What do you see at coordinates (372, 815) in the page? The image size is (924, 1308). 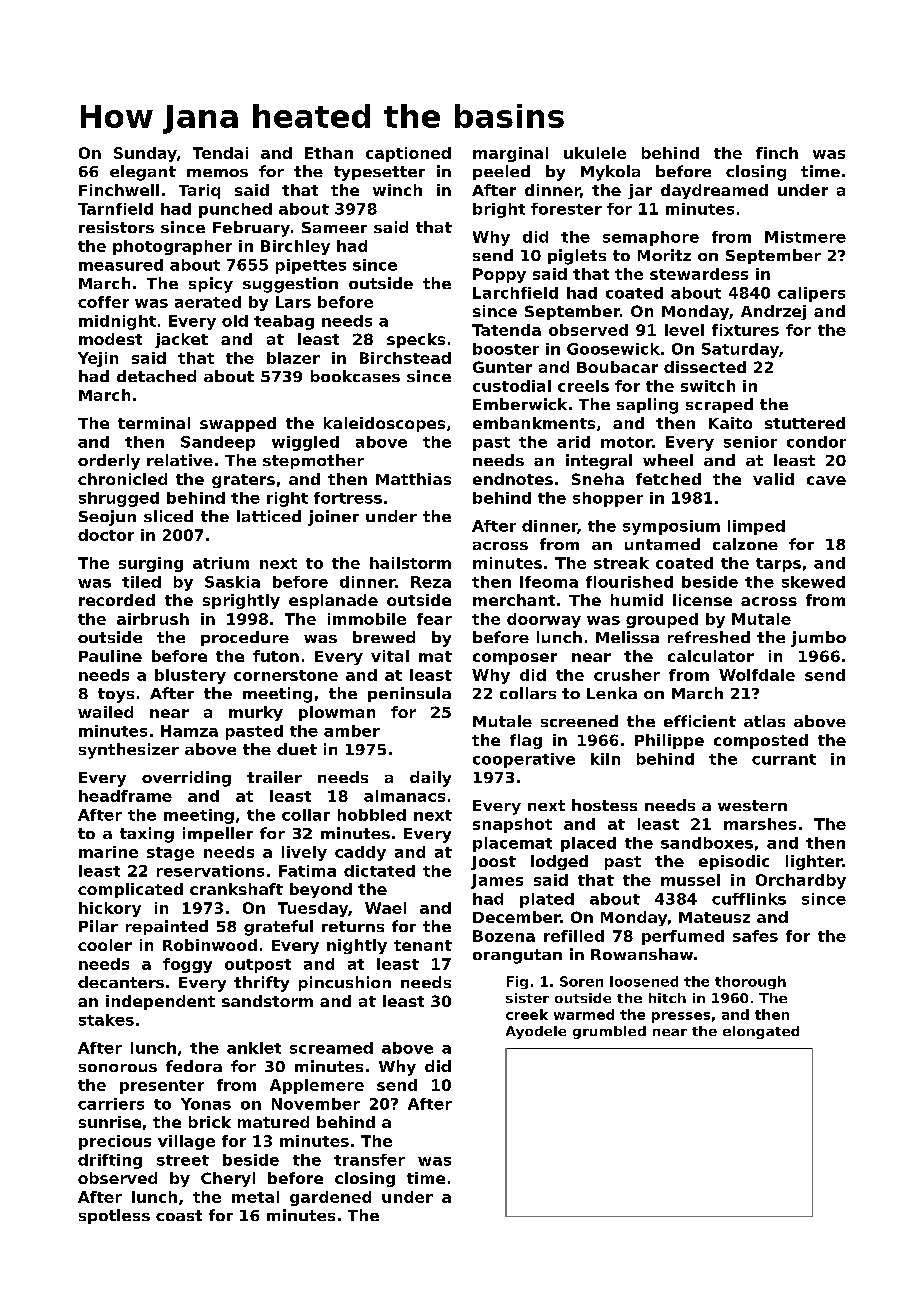 I see `hobbled` at bounding box center [372, 815].
